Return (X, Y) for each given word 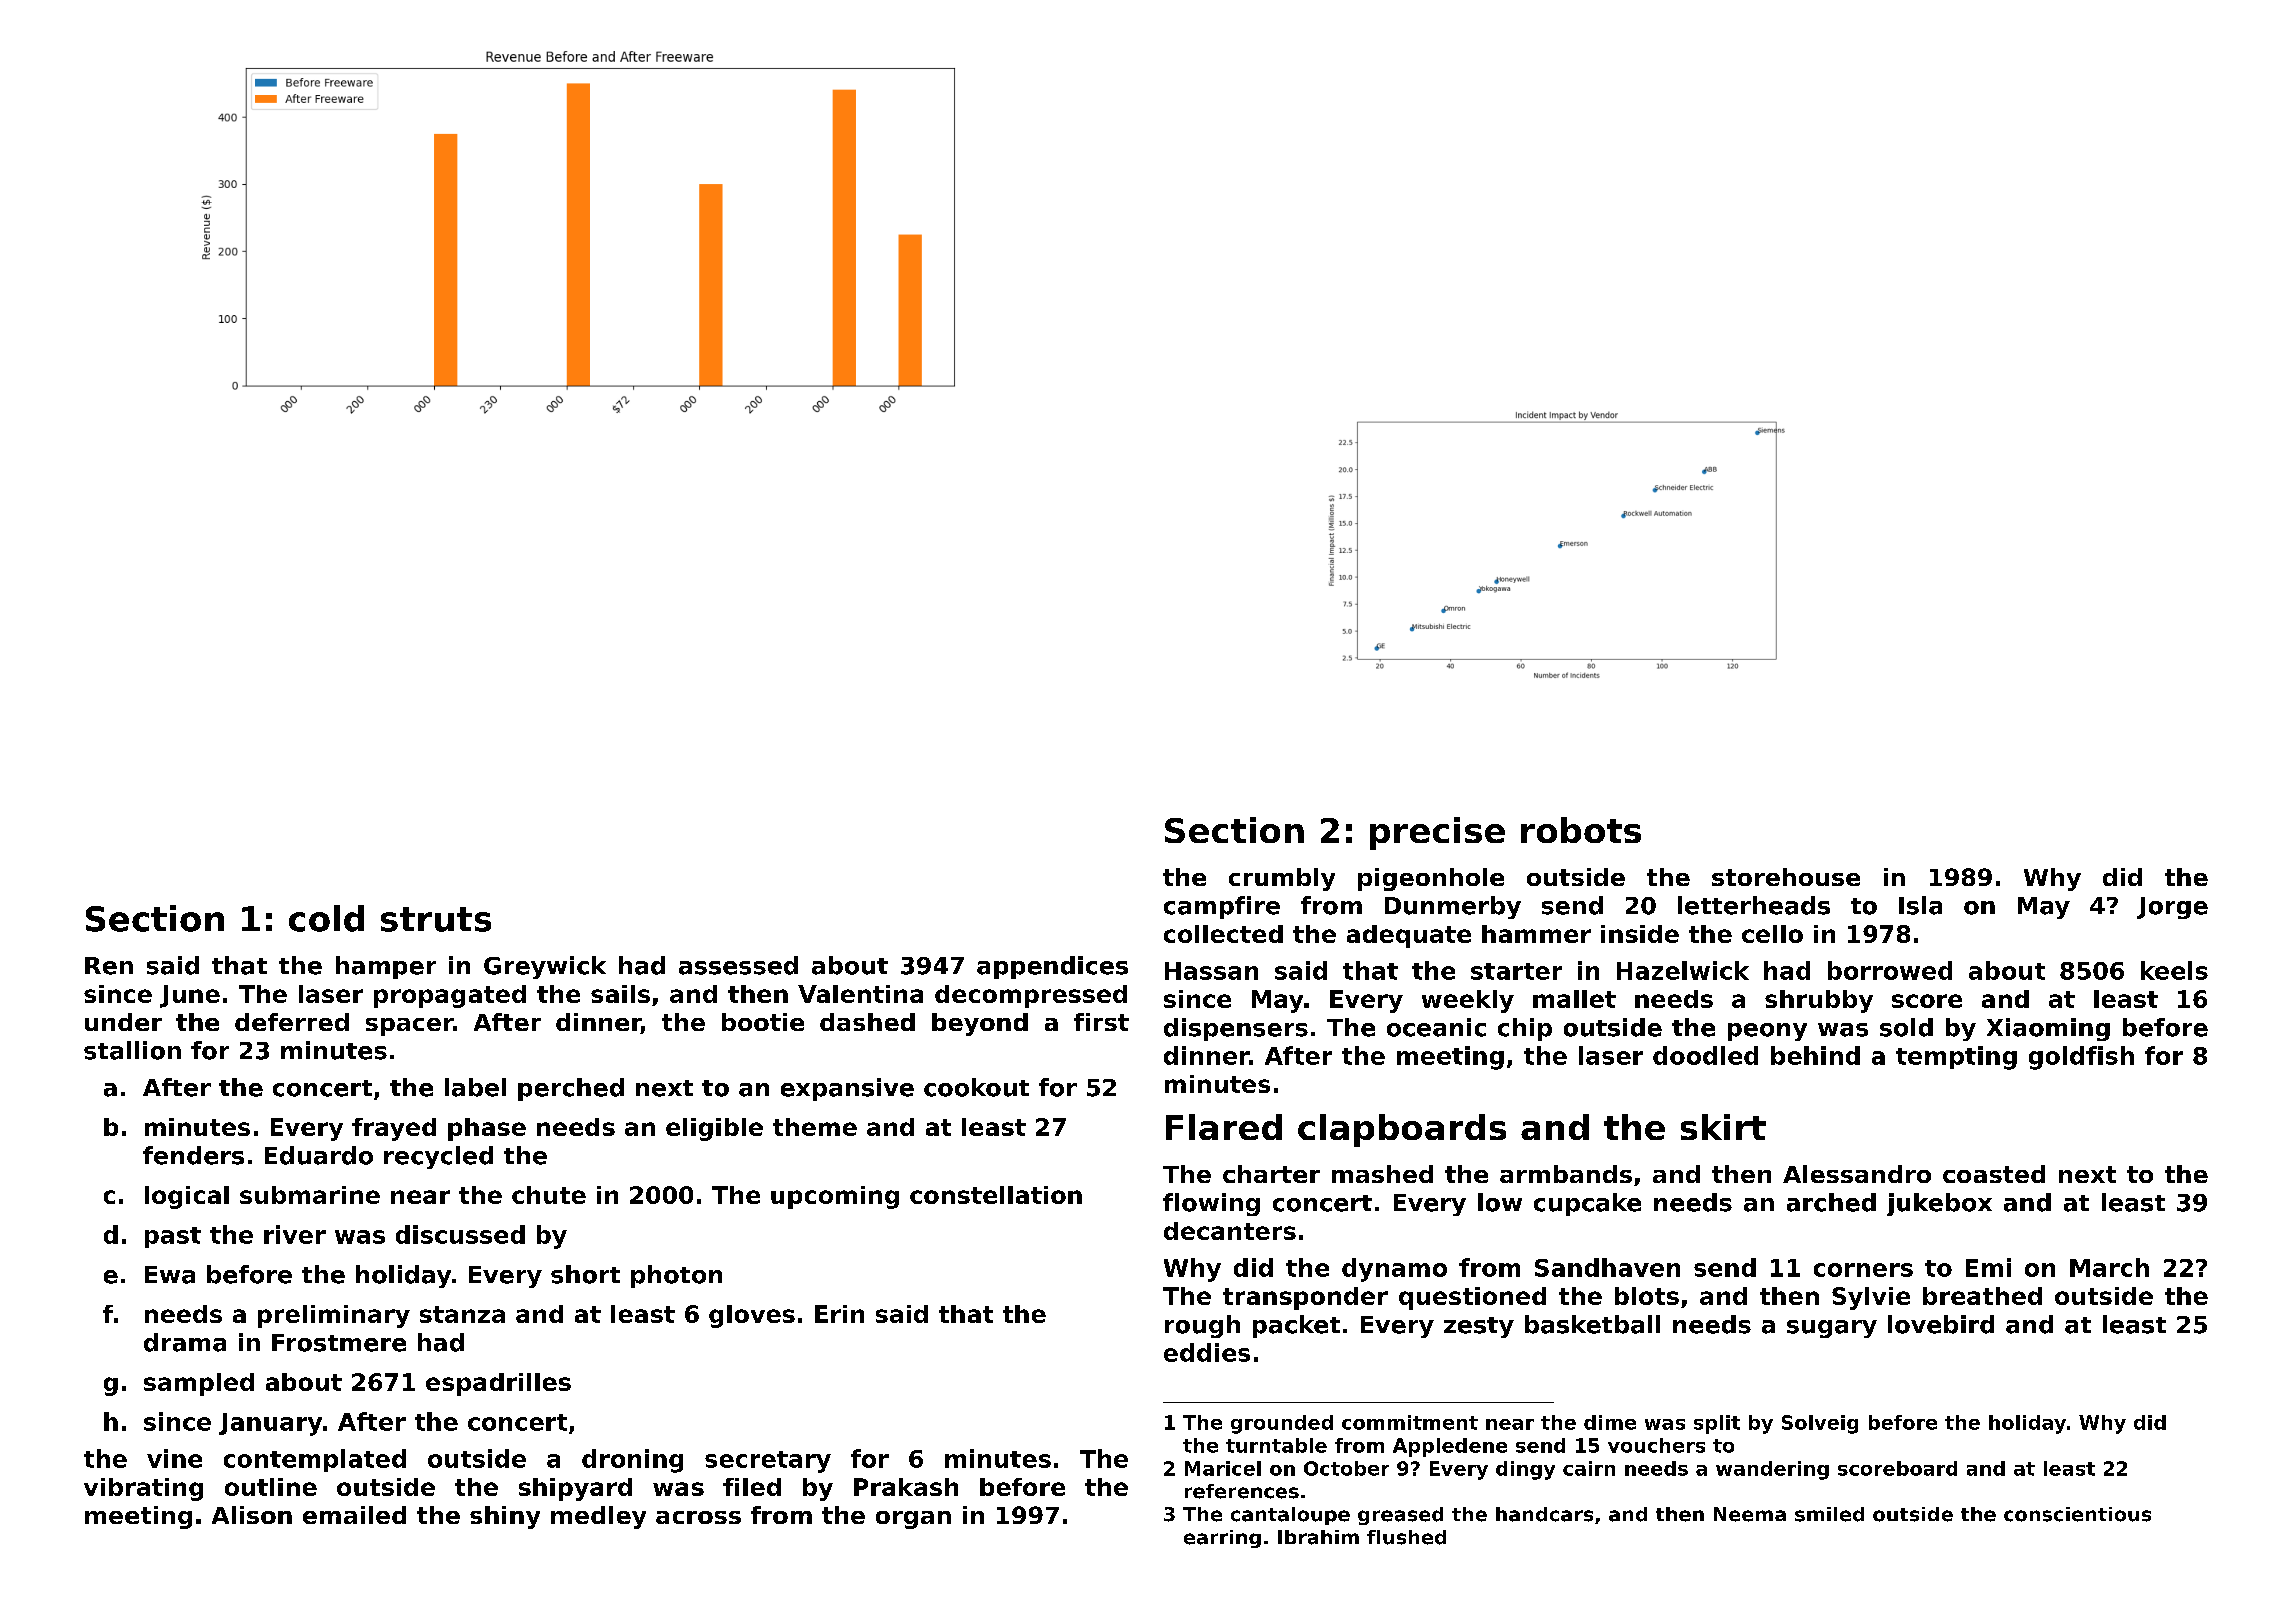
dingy (1525, 1470)
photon (676, 1276)
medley (598, 1517)
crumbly (1282, 879)
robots (1581, 830)
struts (436, 919)
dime (1610, 1422)
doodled (1705, 1055)
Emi (1988, 1267)
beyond (980, 1024)
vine (174, 1458)
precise (1437, 833)
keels (2174, 970)
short (585, 1274)
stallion (132, 1050)
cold (326, 918)
